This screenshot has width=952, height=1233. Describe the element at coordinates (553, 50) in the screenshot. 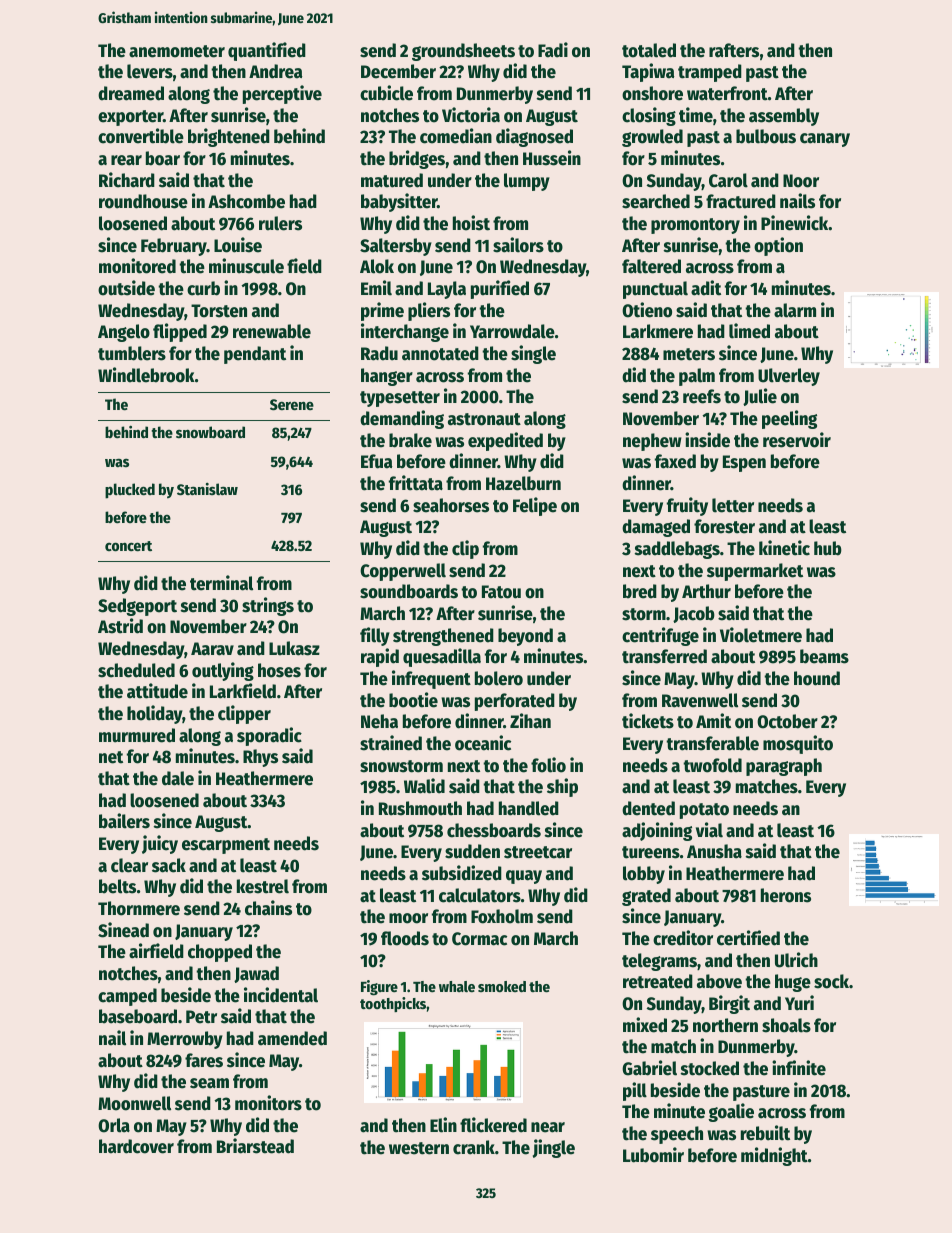

I see `Fadi` at that location.
